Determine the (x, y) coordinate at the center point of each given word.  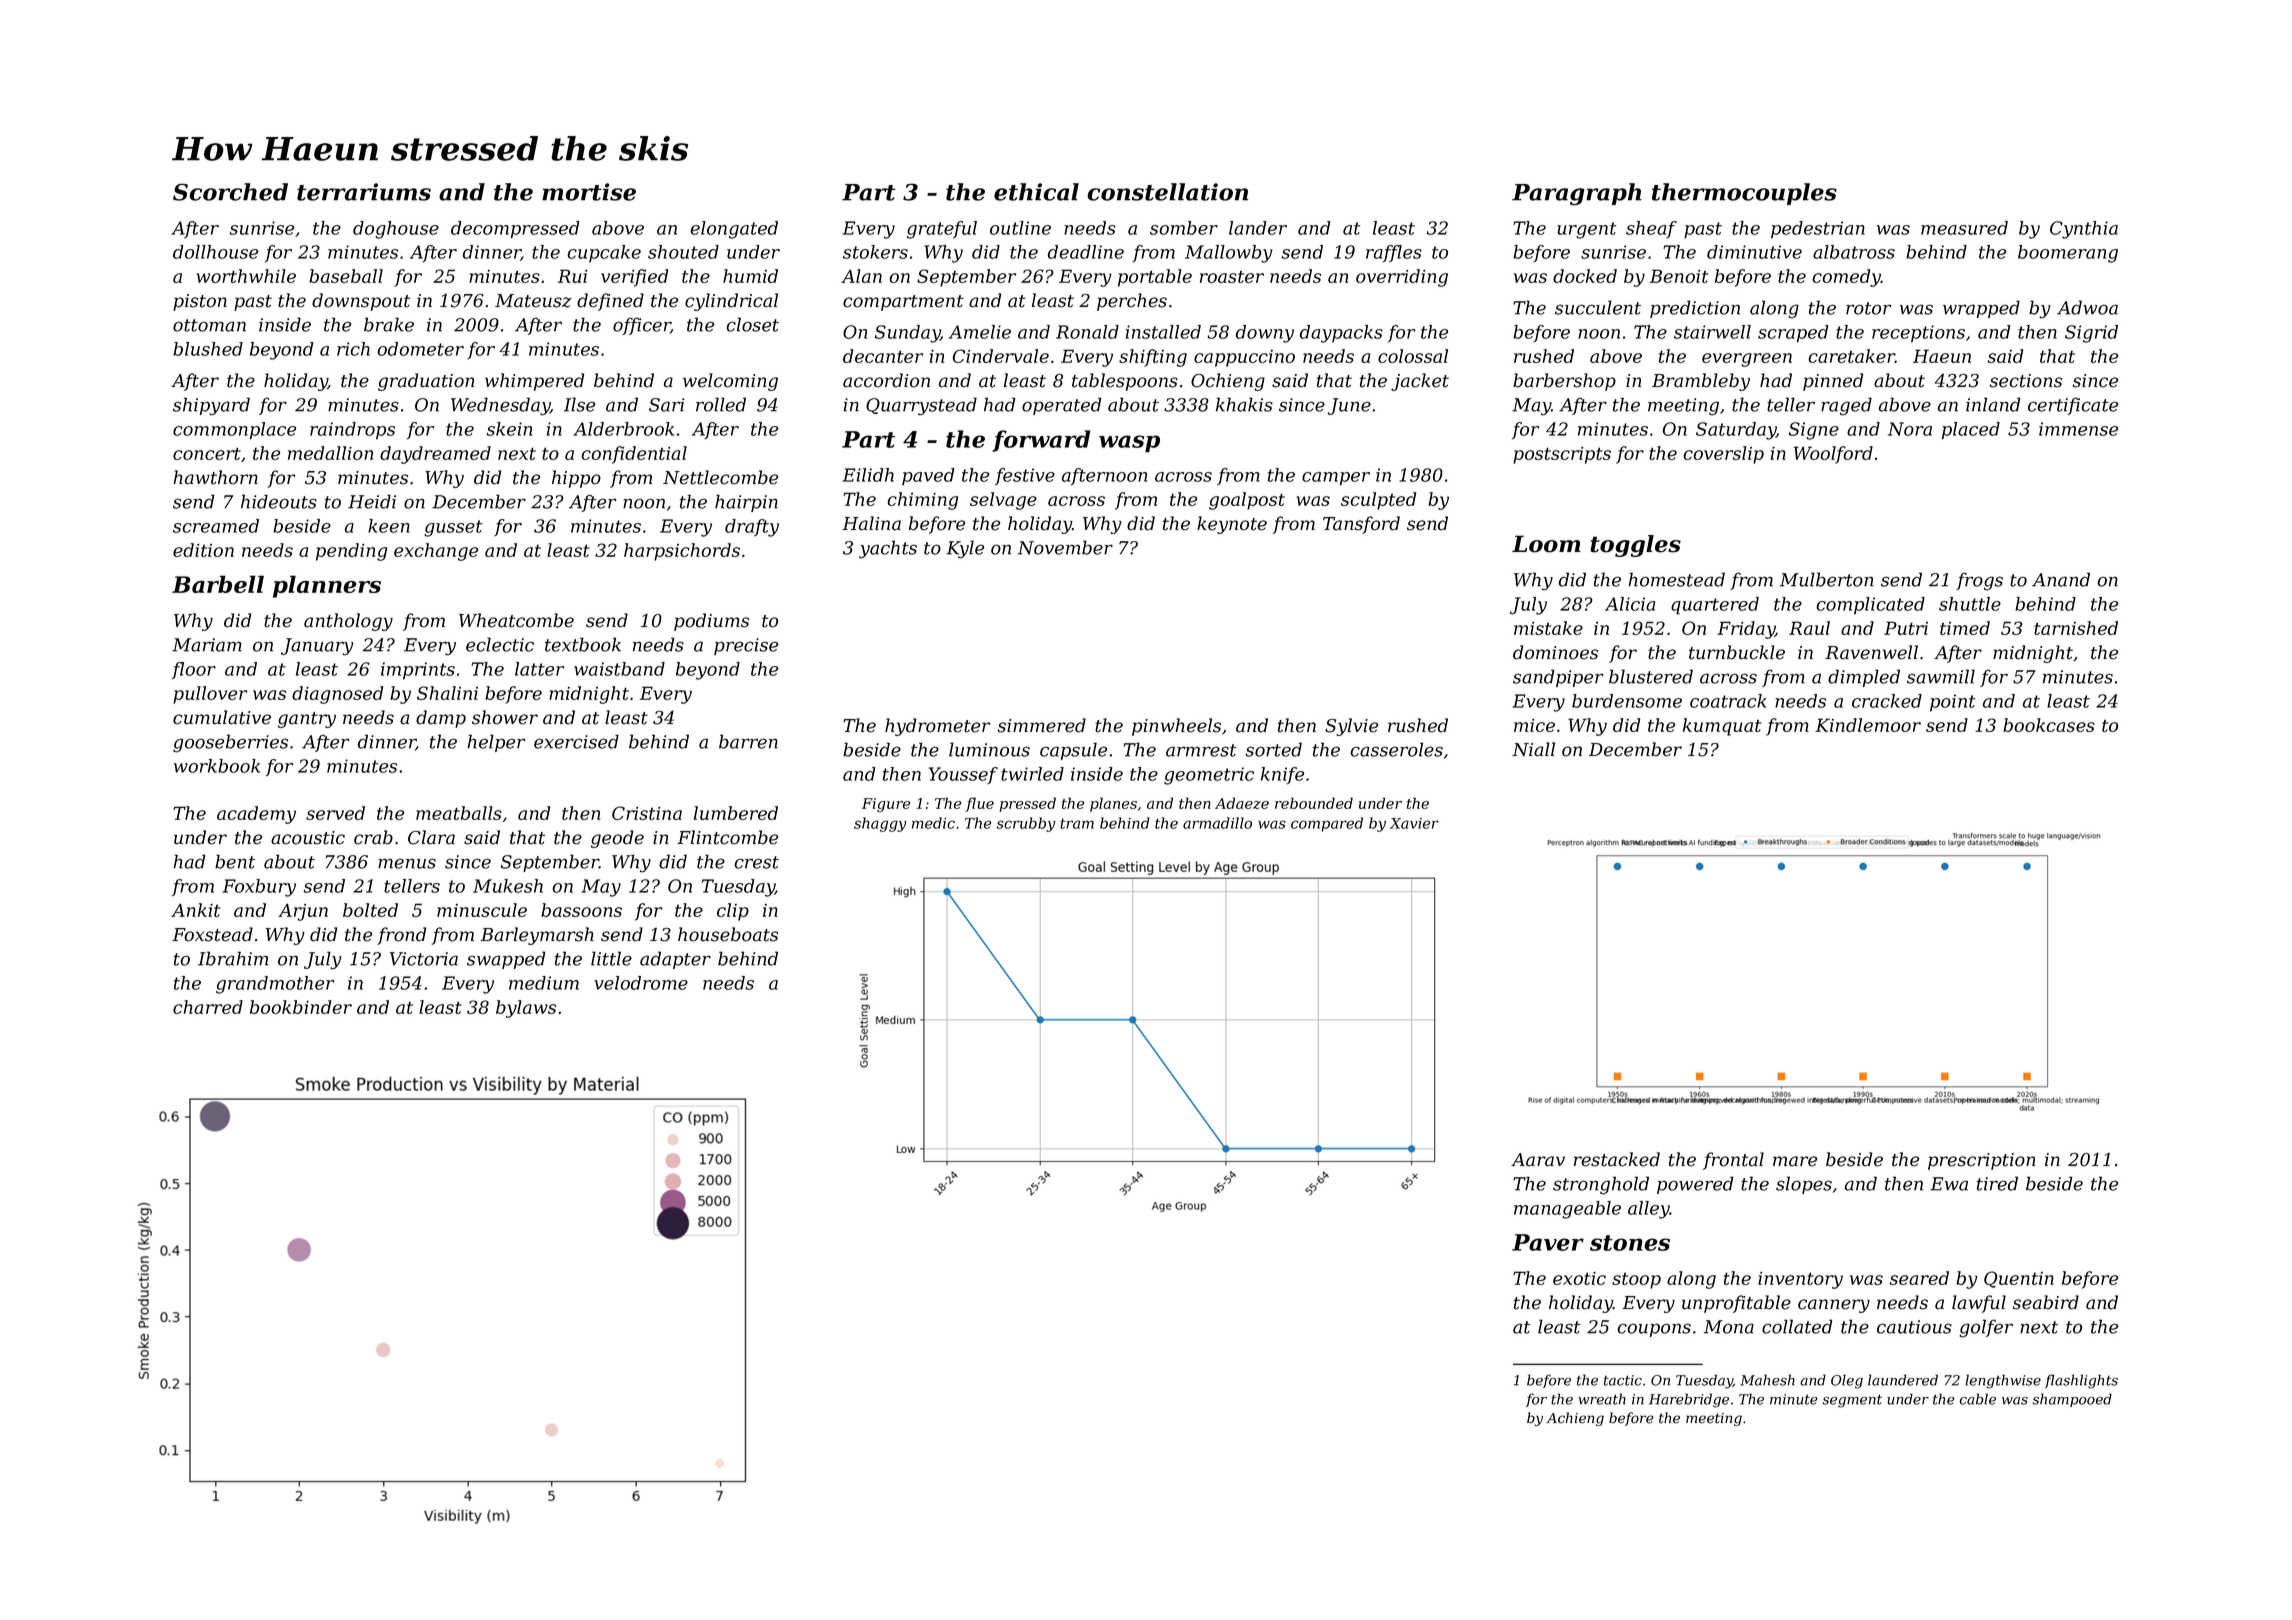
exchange (436, 552)
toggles (1635, 546)
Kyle (965, 549)
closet (752, 324)
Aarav (1538, 1160)
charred (208, 1007)
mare (1795, 1161)
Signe (1814, 431)
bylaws (526, 1009)
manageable (1567, 1210)
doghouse (396, 230)
